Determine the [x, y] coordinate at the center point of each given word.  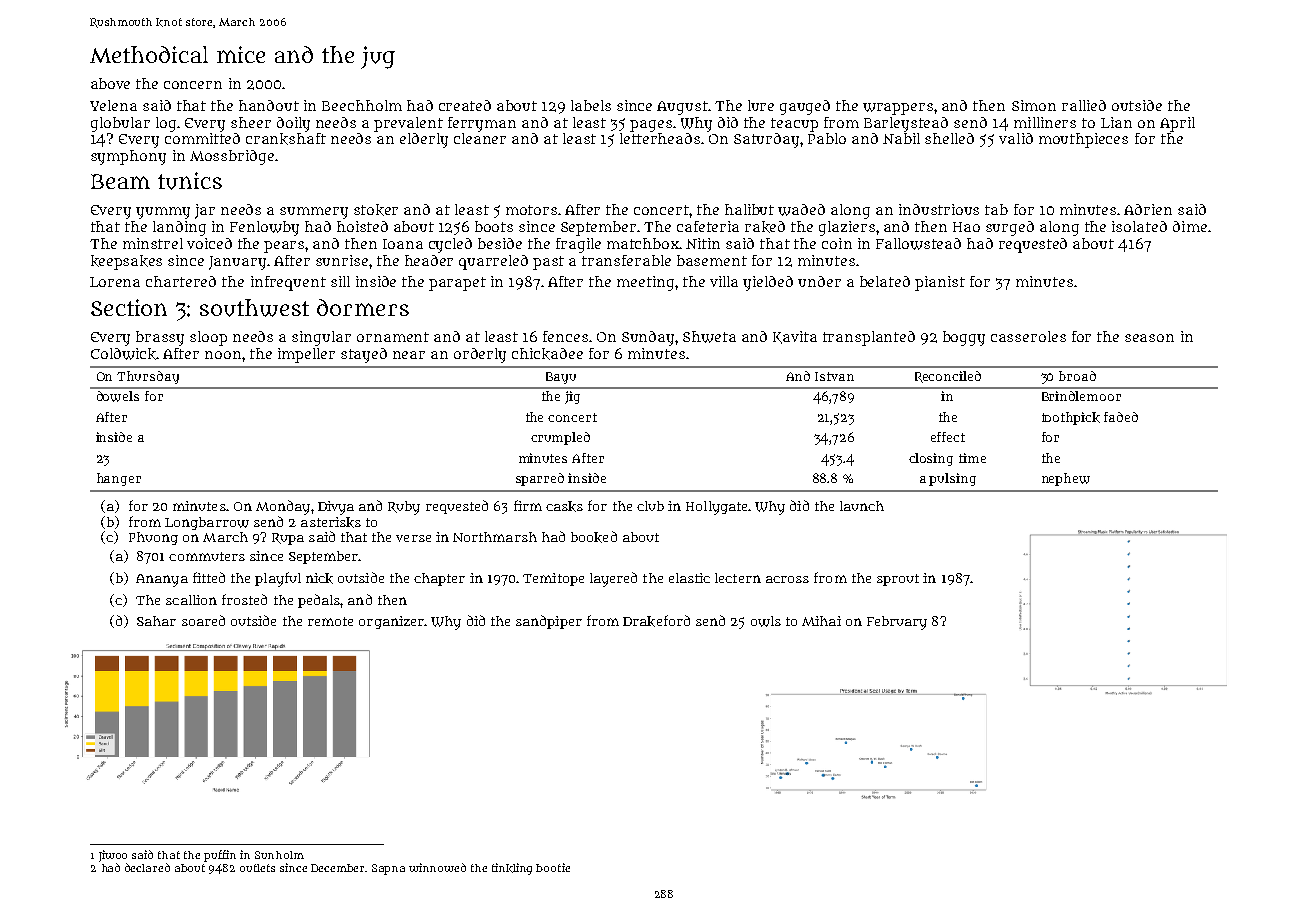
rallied [1084, 105]
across [787, 579]
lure [761, 105]
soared [203, 620]
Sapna [388, 869]
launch [862, 506]
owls [766, 621]
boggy [964, 338]
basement [712, 260]
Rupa [288, 539]
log [166, 124]
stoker [376, 210]
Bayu [561, 378]
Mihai [821, 621]
